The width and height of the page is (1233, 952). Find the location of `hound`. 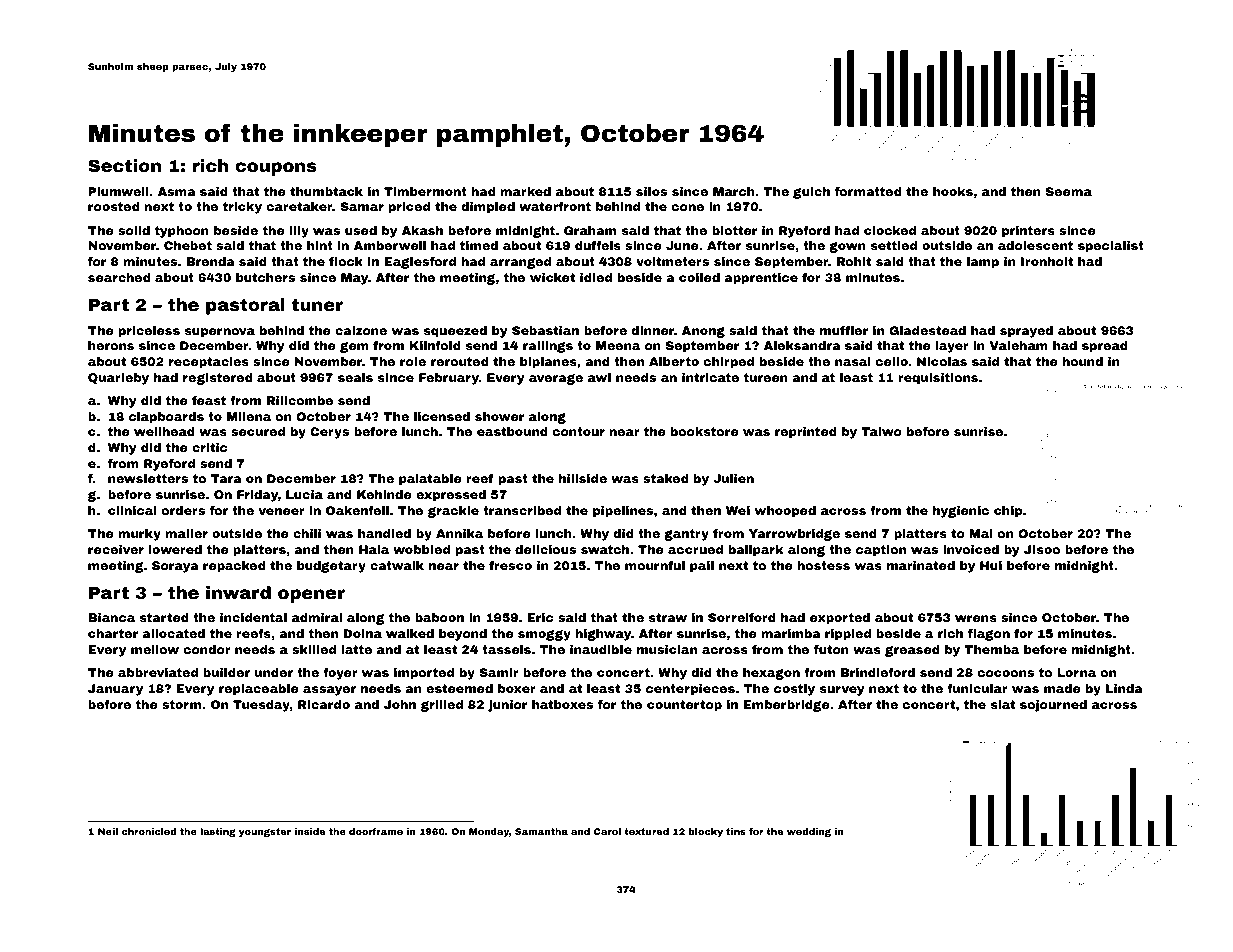

hound is located at coordinates (1082, 361).
